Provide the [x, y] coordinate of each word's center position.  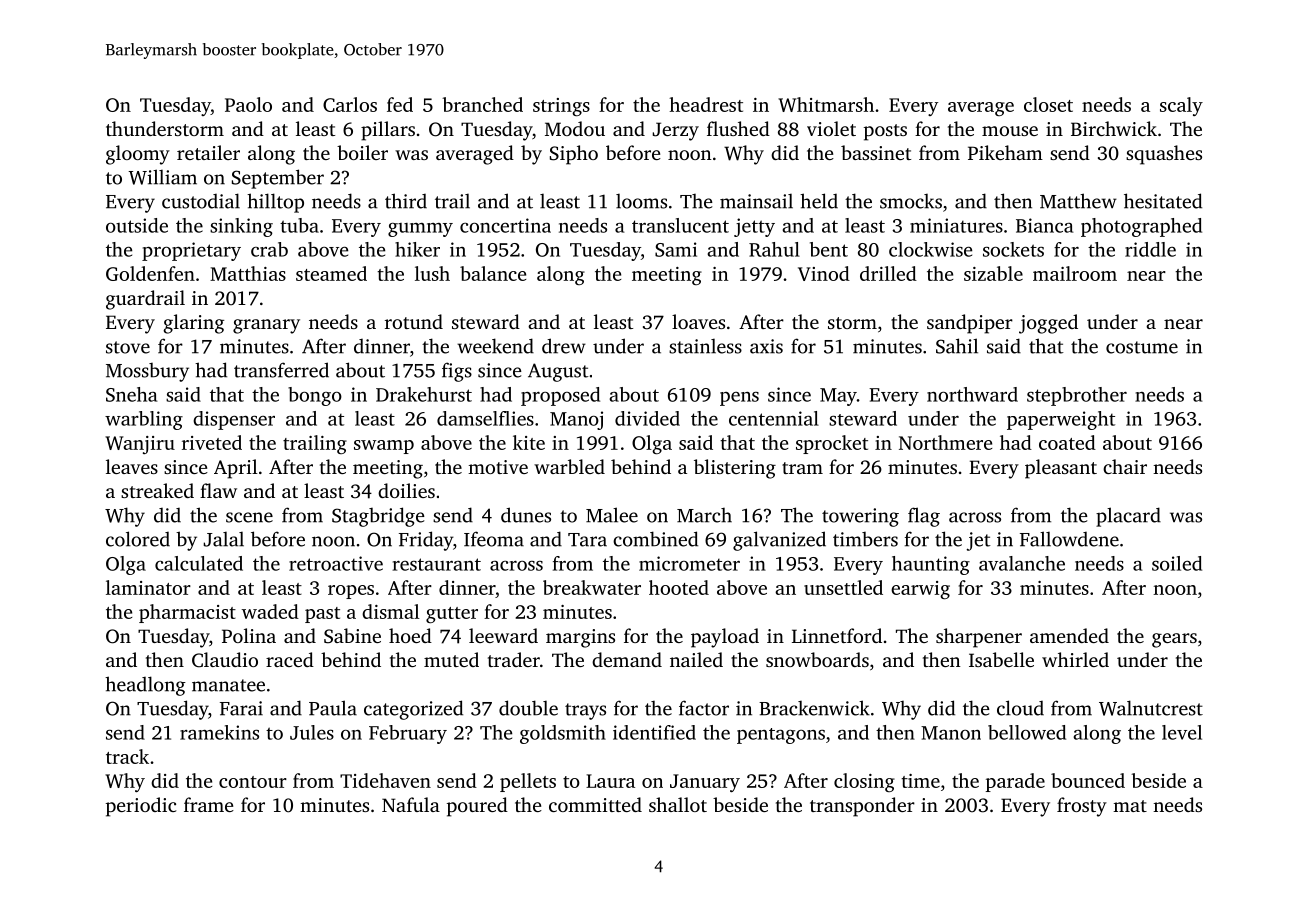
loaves [698, 321]
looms [641, 201]
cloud [1020, 708]
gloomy [138, 155]
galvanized [779, 541]
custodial [201, 201]
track [127, 756]
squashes [1164, 155]
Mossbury [147, 372]
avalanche [1022, 563]
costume [1142, 347]
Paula [333, 708]
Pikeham [1005, 152]
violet [831, 128]
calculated [199, 563]
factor [704, 708]
